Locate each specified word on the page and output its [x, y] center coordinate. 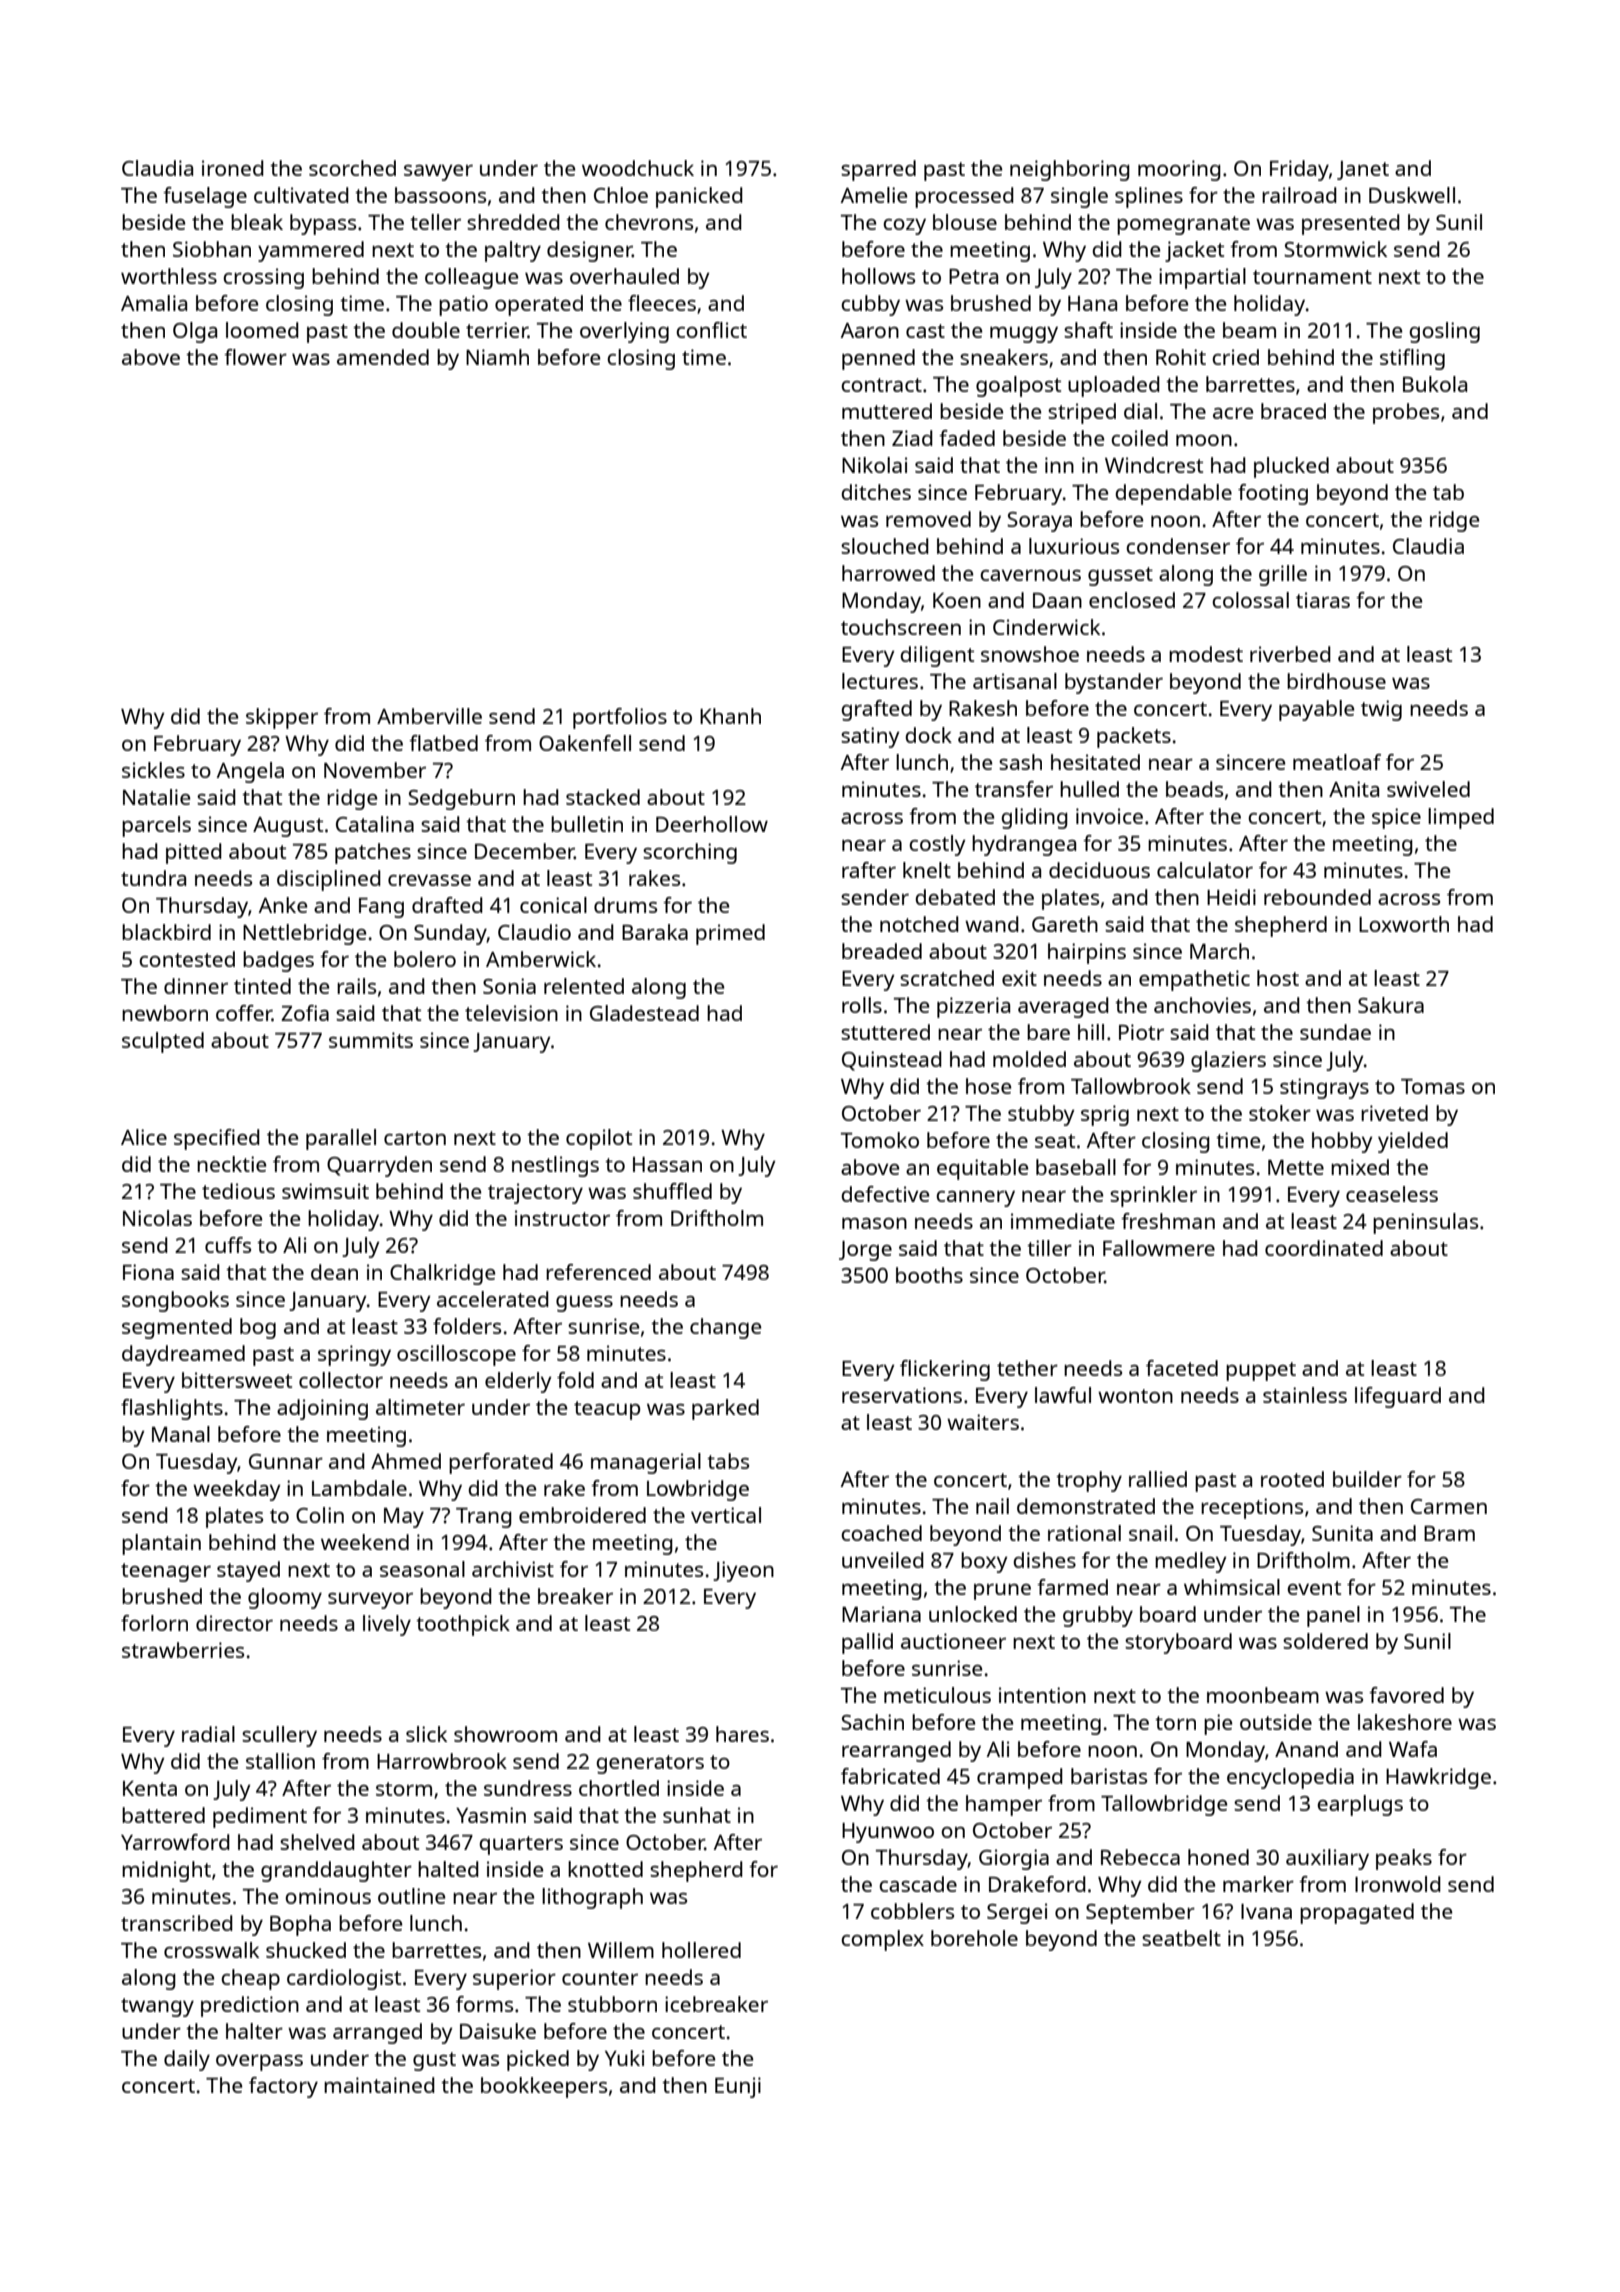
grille [1283, 575]
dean [334, 1272]
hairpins [1087, 953]
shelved [317, 1842]
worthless [169, 276]
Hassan [667, 1164]
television [511, 1013]
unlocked [973, 1614]
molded [1029, 1059]
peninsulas [1425, 1223]
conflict [711, 330]
